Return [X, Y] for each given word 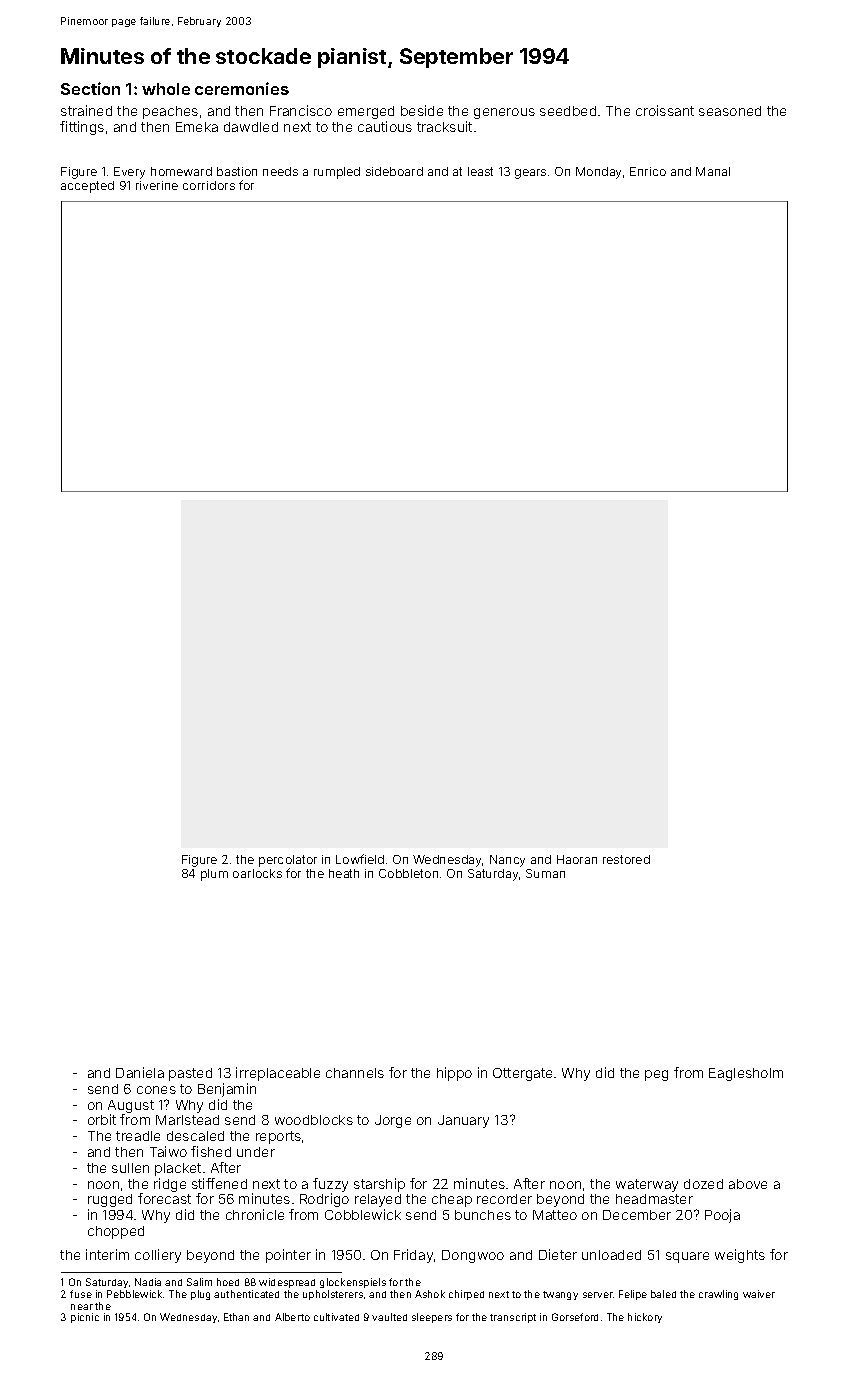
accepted [87, 187]
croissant [665, 110]
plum [214, 875]
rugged [110, 1200]
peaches [170, 112]
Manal [713, 171]
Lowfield [360, 859]
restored [626, 859]
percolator [288, 861]
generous [504, 113]
